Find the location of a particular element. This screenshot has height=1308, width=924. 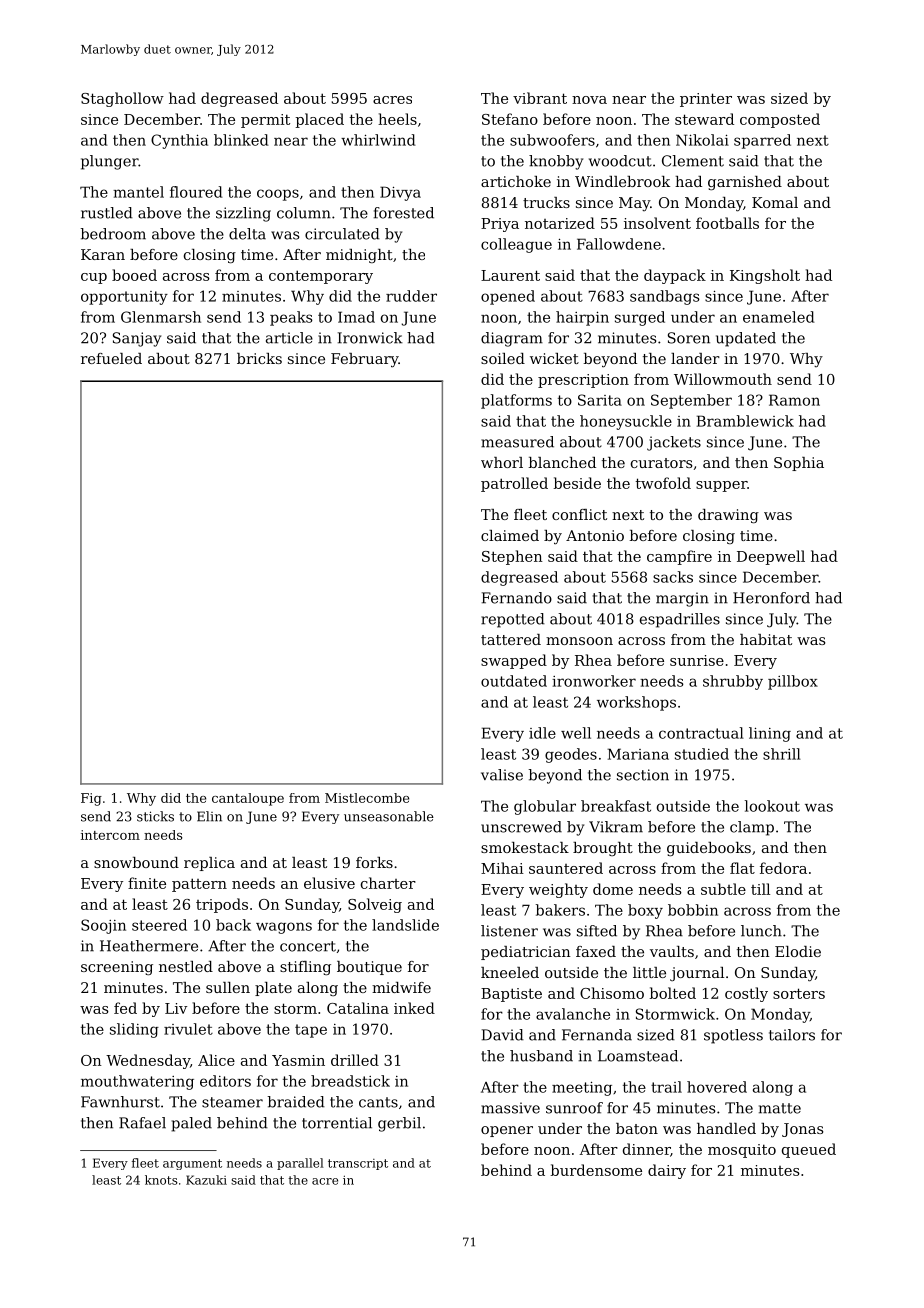

vibrant is located at coordinates (540, 98).
